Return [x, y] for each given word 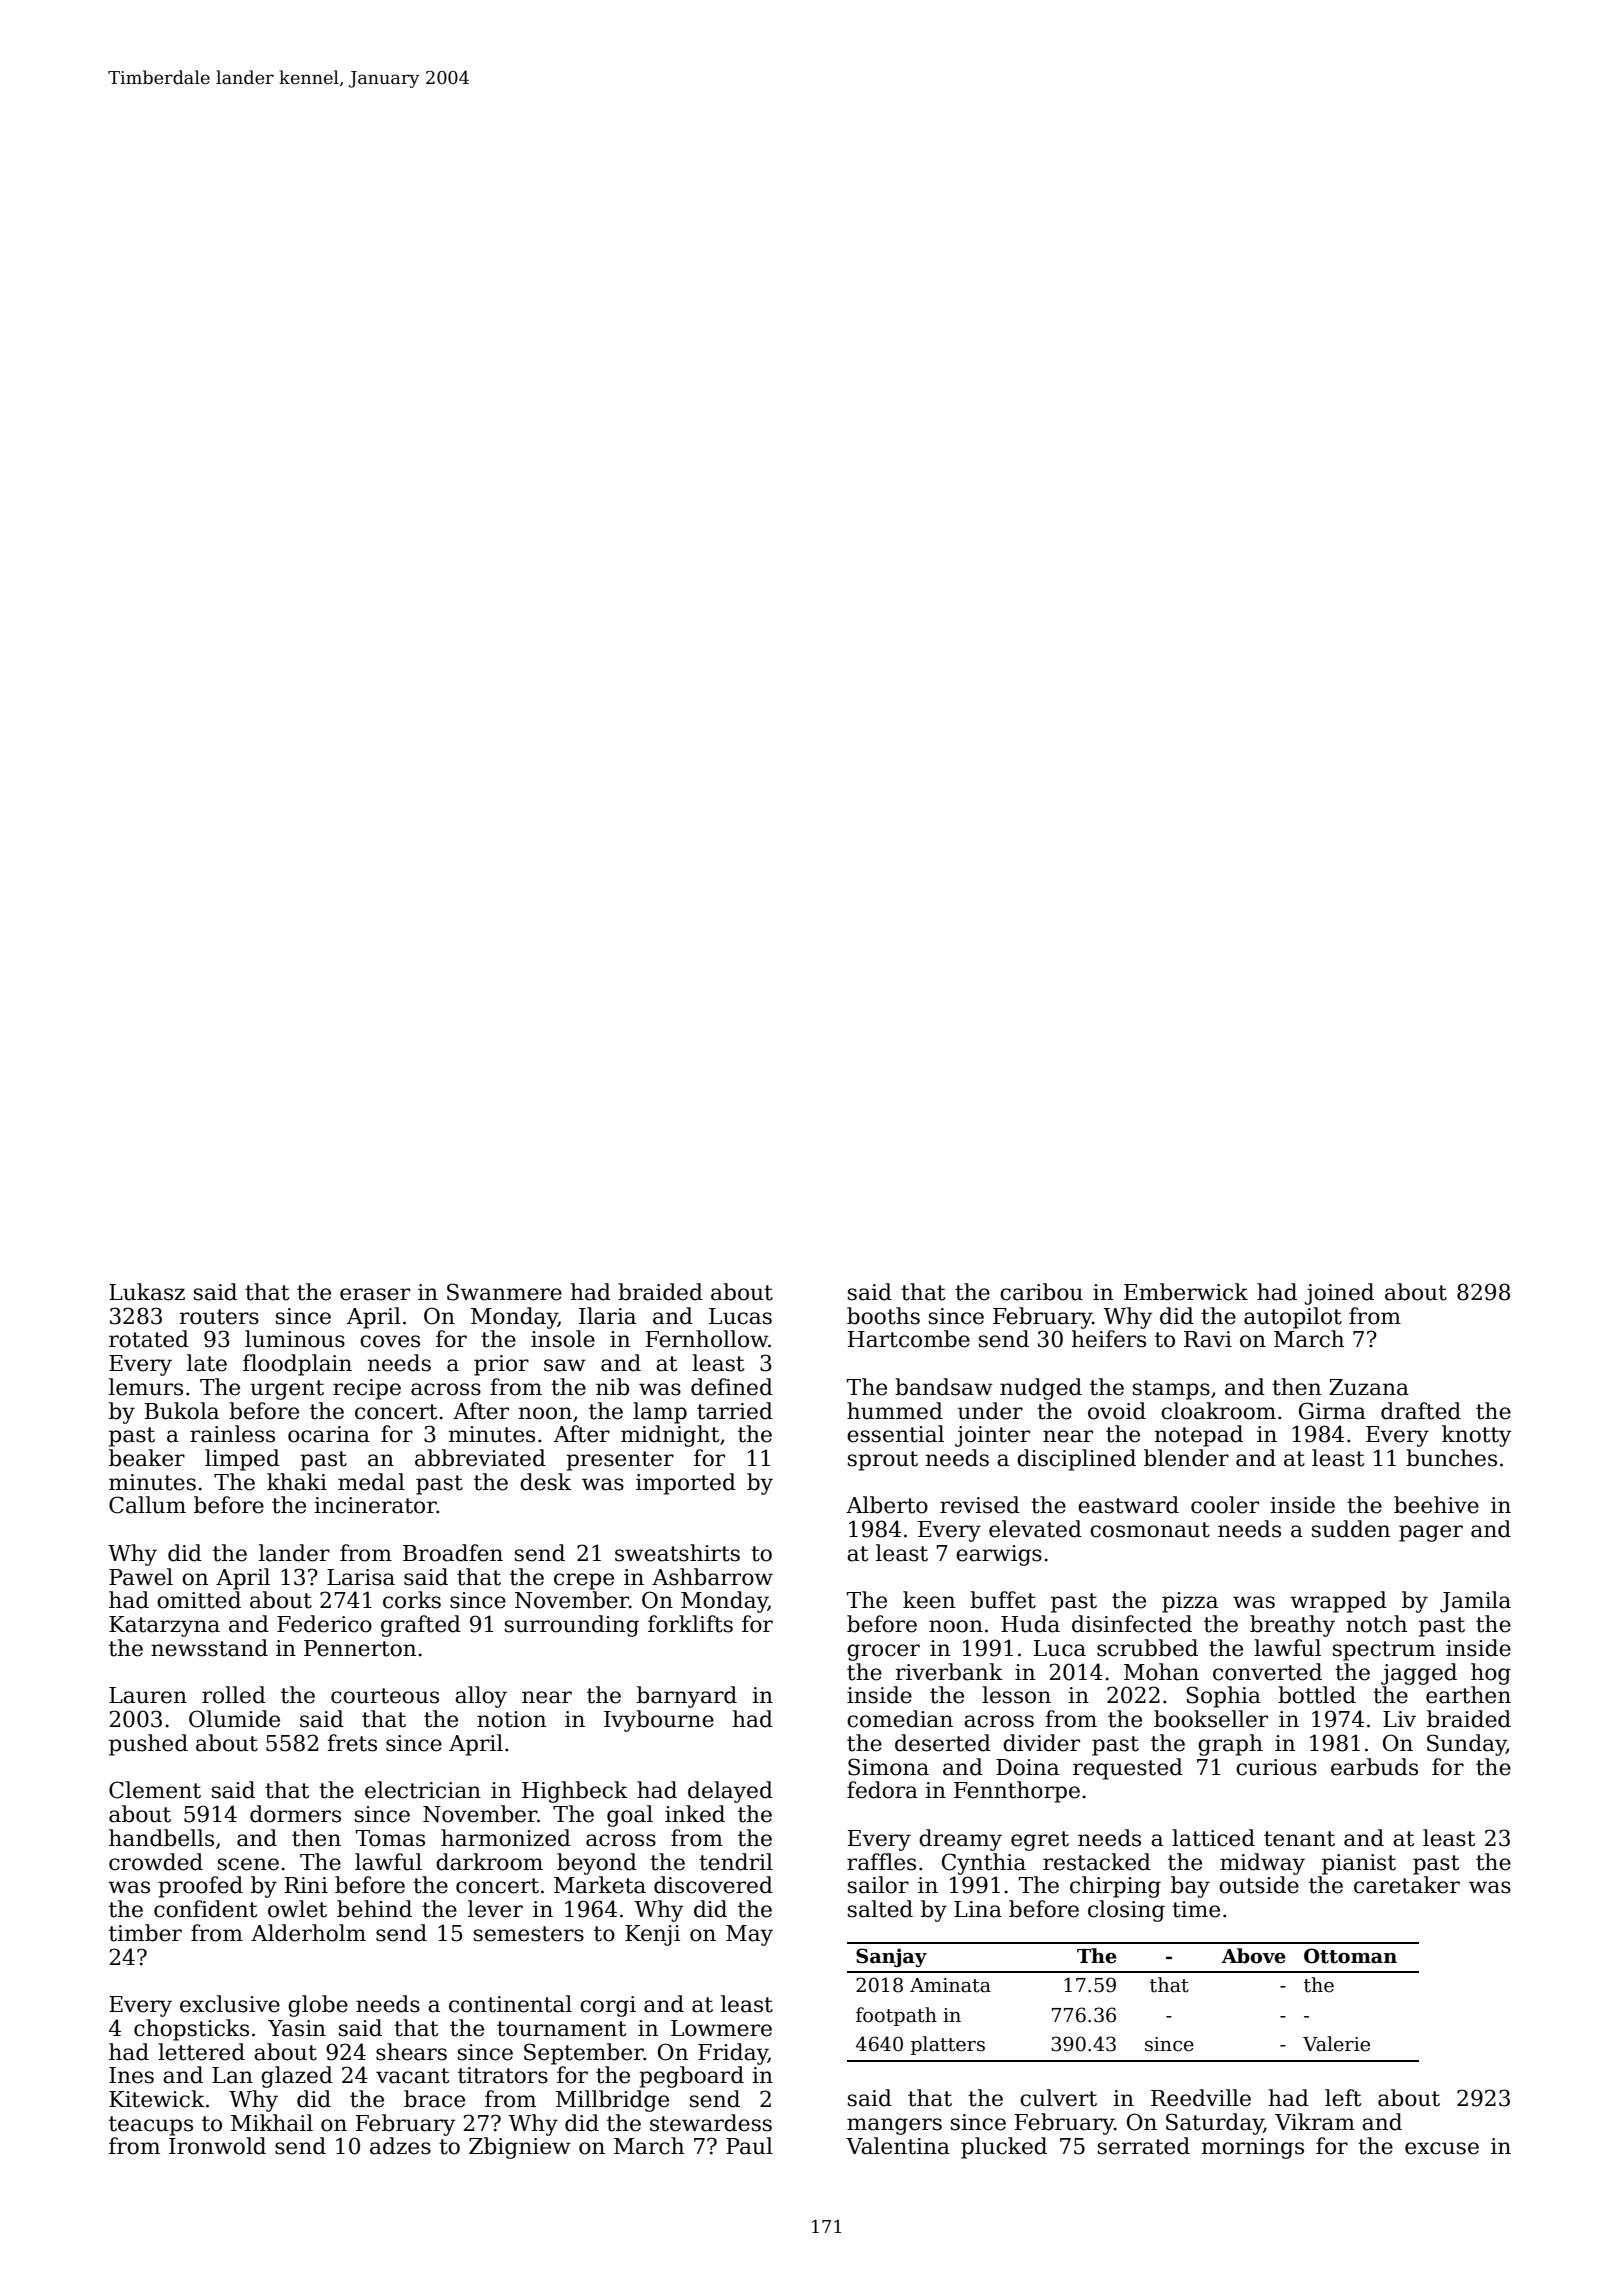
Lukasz [147, 1292]
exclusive [230, 2004]
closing [1126, 1911]
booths [883, 1316]
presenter [620, 1461]
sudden [1351, 1529]
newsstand [209, 1648]
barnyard [687, 1697]
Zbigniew [520, 2148]
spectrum [1384, 1651]
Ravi [1208, 1339]
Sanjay [891, 1957]
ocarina [329, 1434]
